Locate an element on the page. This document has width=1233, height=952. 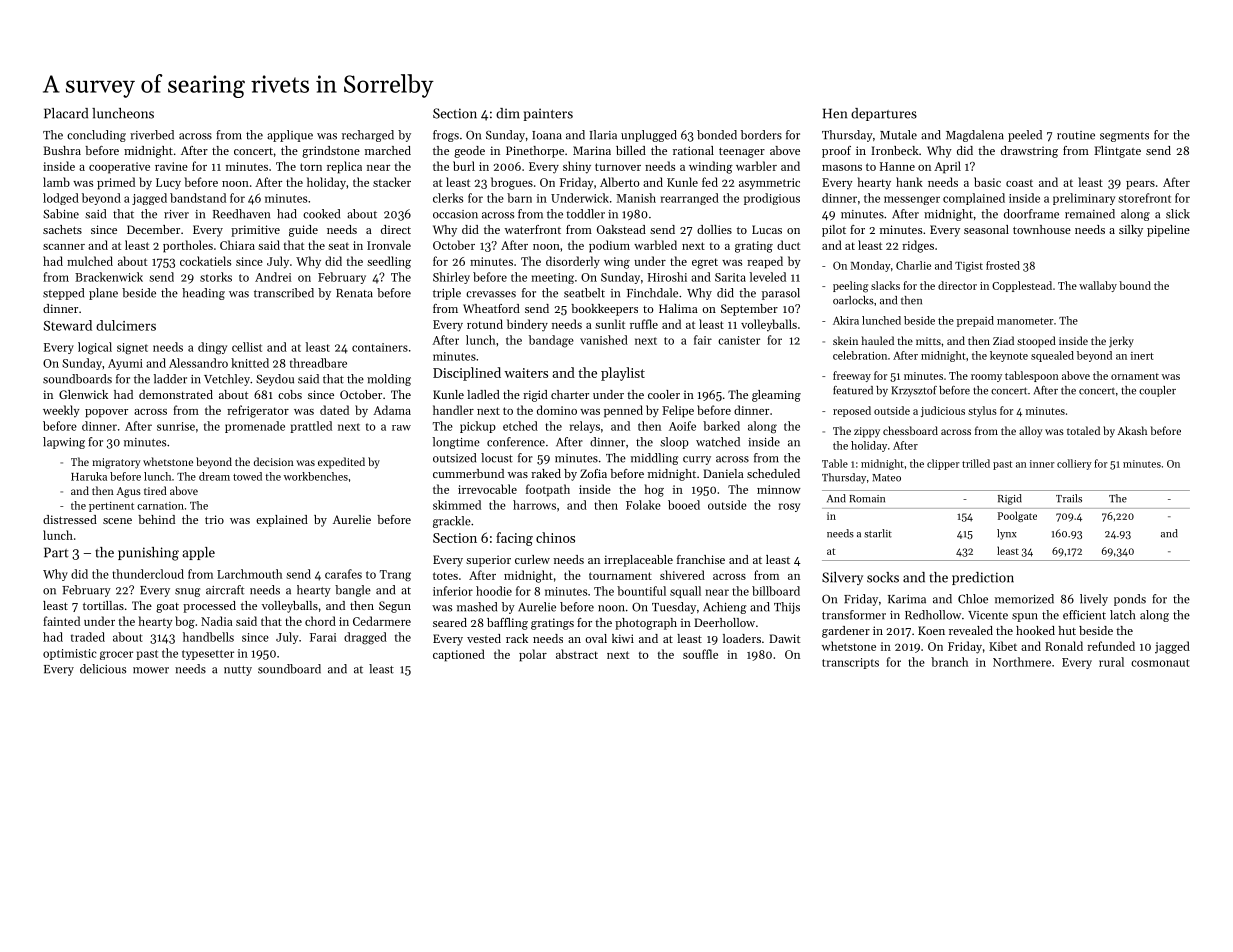
handler is located at coordinates (453, 410).
